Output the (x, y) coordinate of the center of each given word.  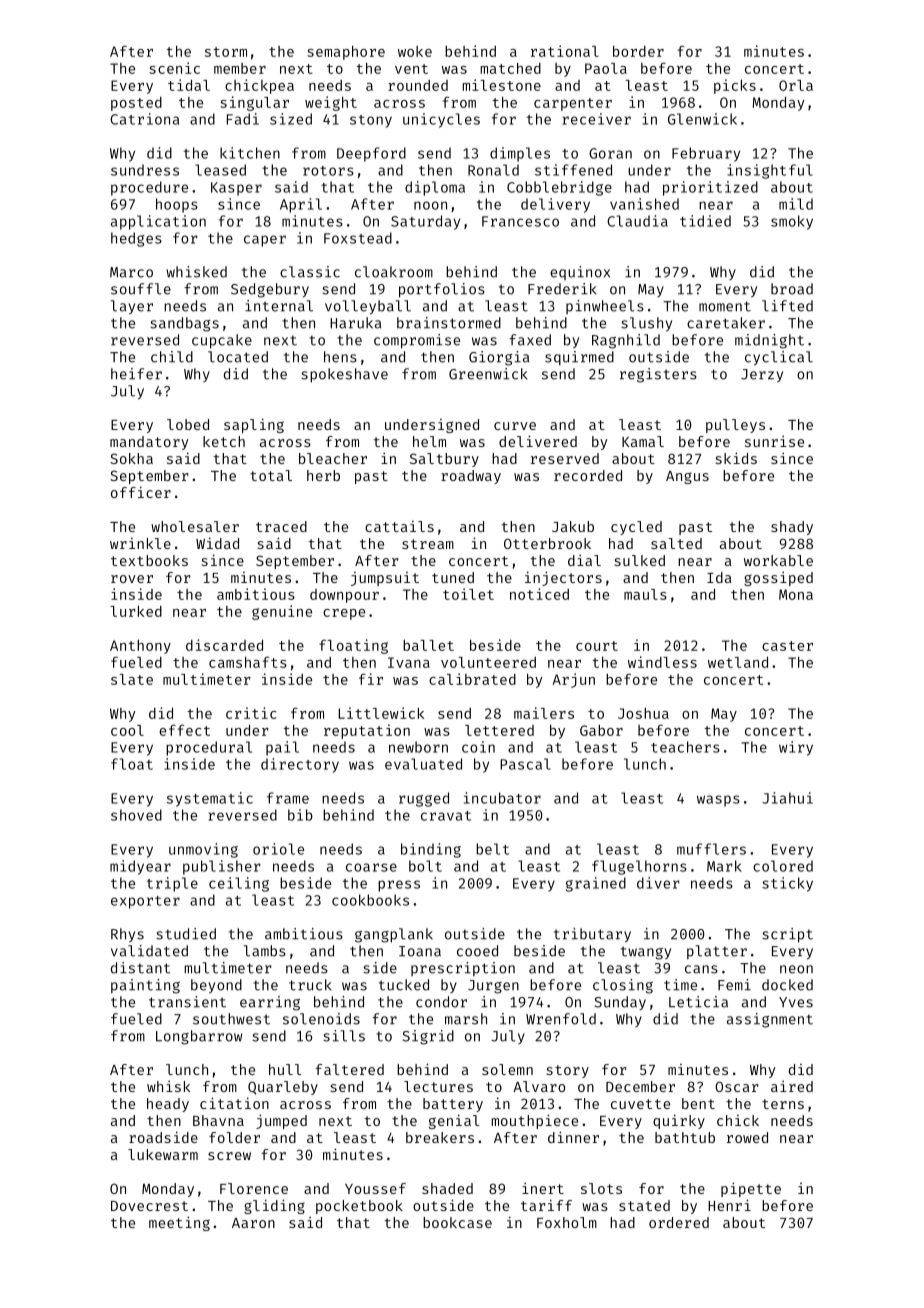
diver (658, 883)
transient (187, 1002)
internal (279, 306)
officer (141, 492)
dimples (520, 154)
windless (662, 662)
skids (736, 458)
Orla (796, 85)
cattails (399, 526)
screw (229, 1156)
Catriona (144, 119)
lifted (787, 306)
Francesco (520, 221)
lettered (499, 730)
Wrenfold (561, 1019)
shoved (136, 815)
